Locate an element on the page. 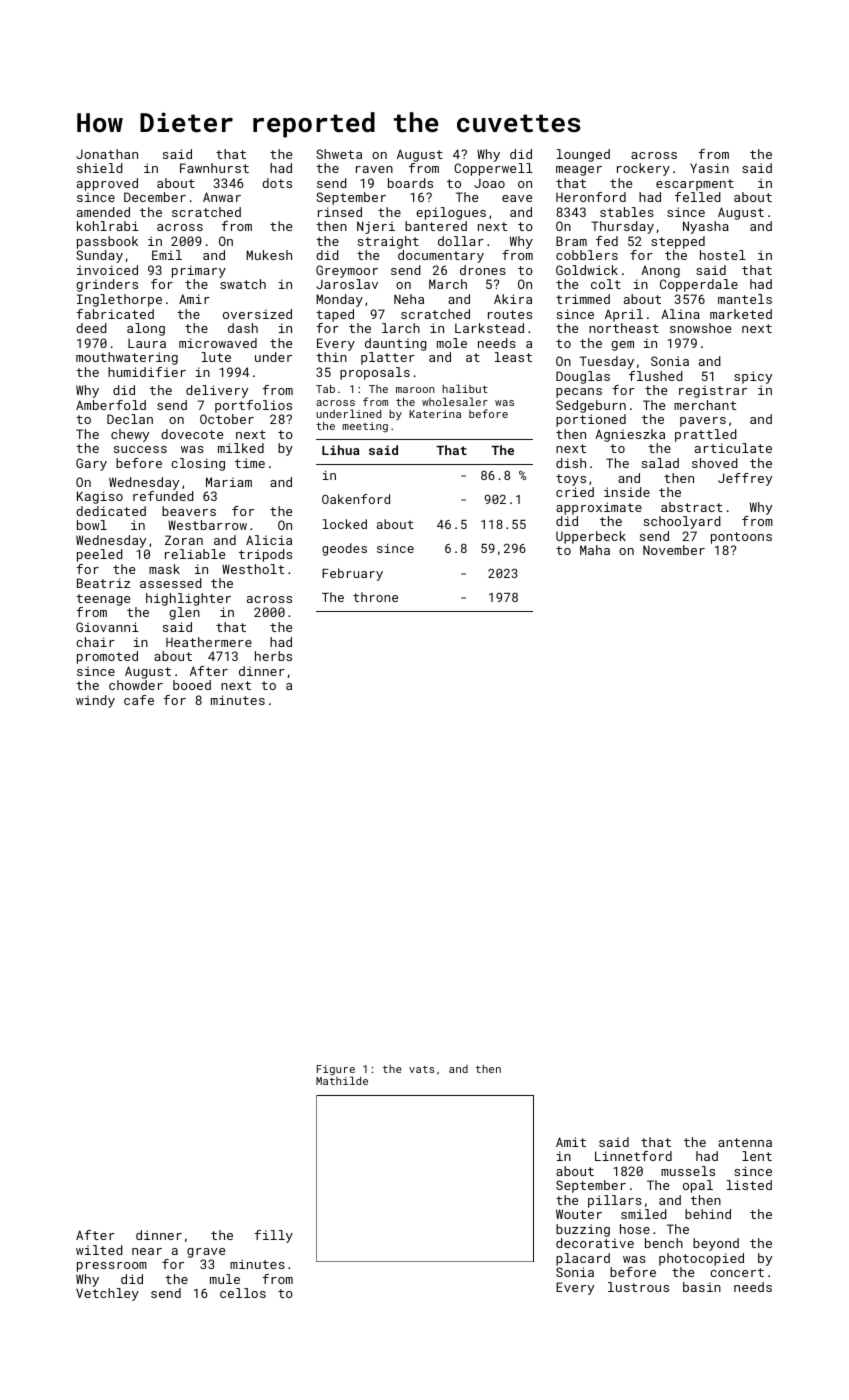 The image size is (849, 1400). oversized is located at coordinates (257, 314).
